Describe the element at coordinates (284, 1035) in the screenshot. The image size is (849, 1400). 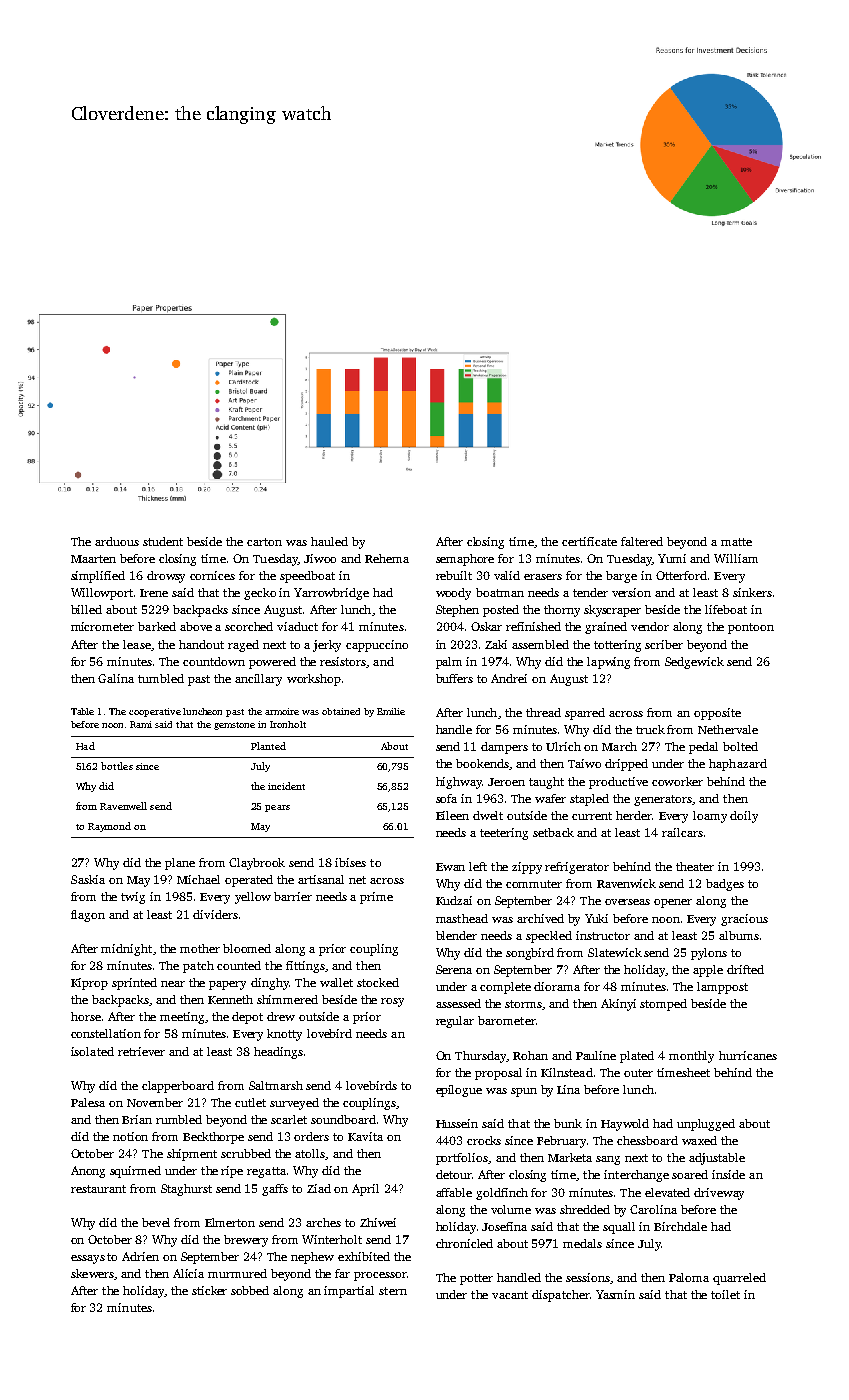
I see `knotty` at that location.
